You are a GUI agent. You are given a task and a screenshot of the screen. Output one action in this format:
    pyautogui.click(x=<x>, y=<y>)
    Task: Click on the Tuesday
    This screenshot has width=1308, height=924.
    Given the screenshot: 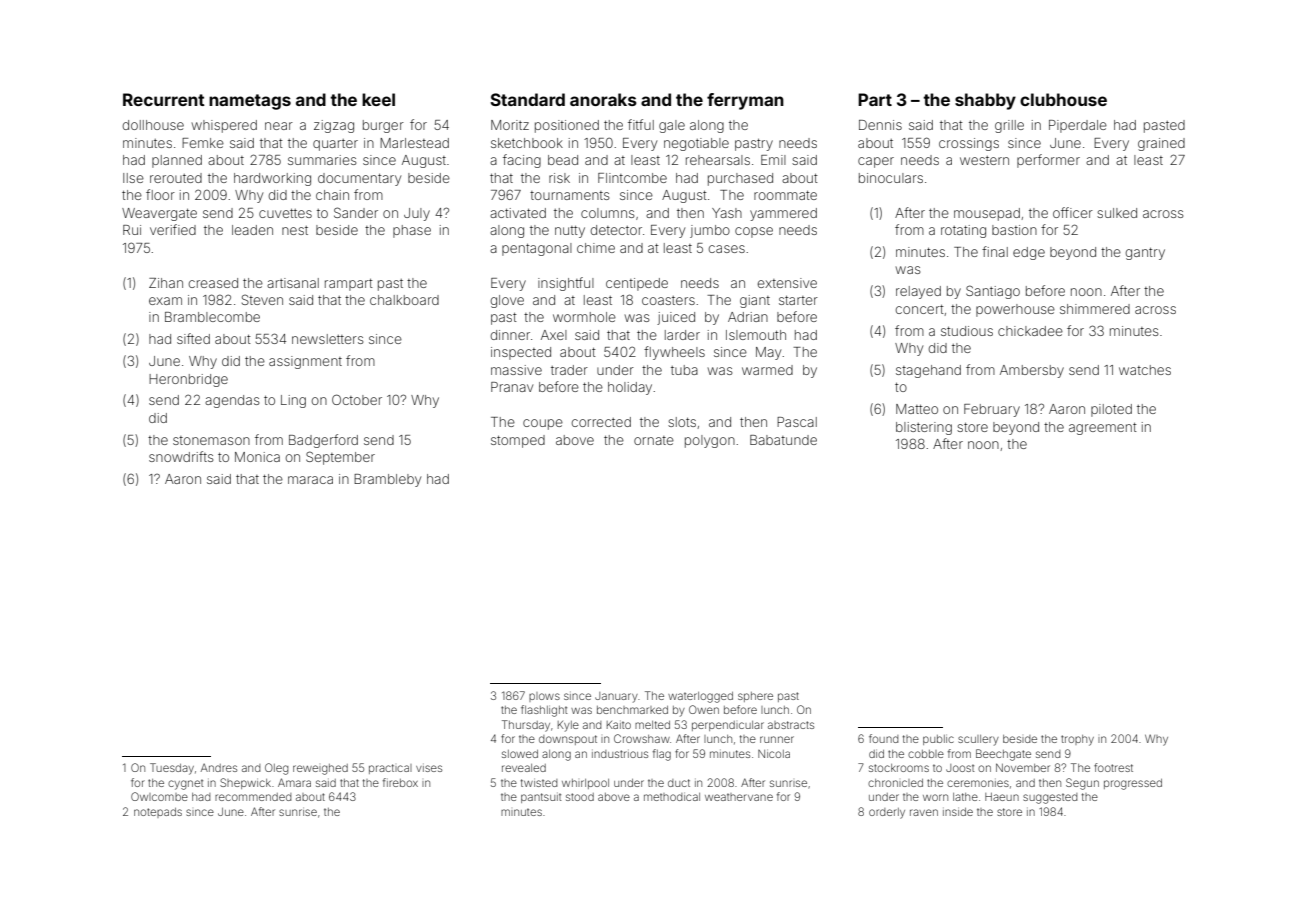 What is the action you would take?
    pyautogui.click(x=172, y=769)
